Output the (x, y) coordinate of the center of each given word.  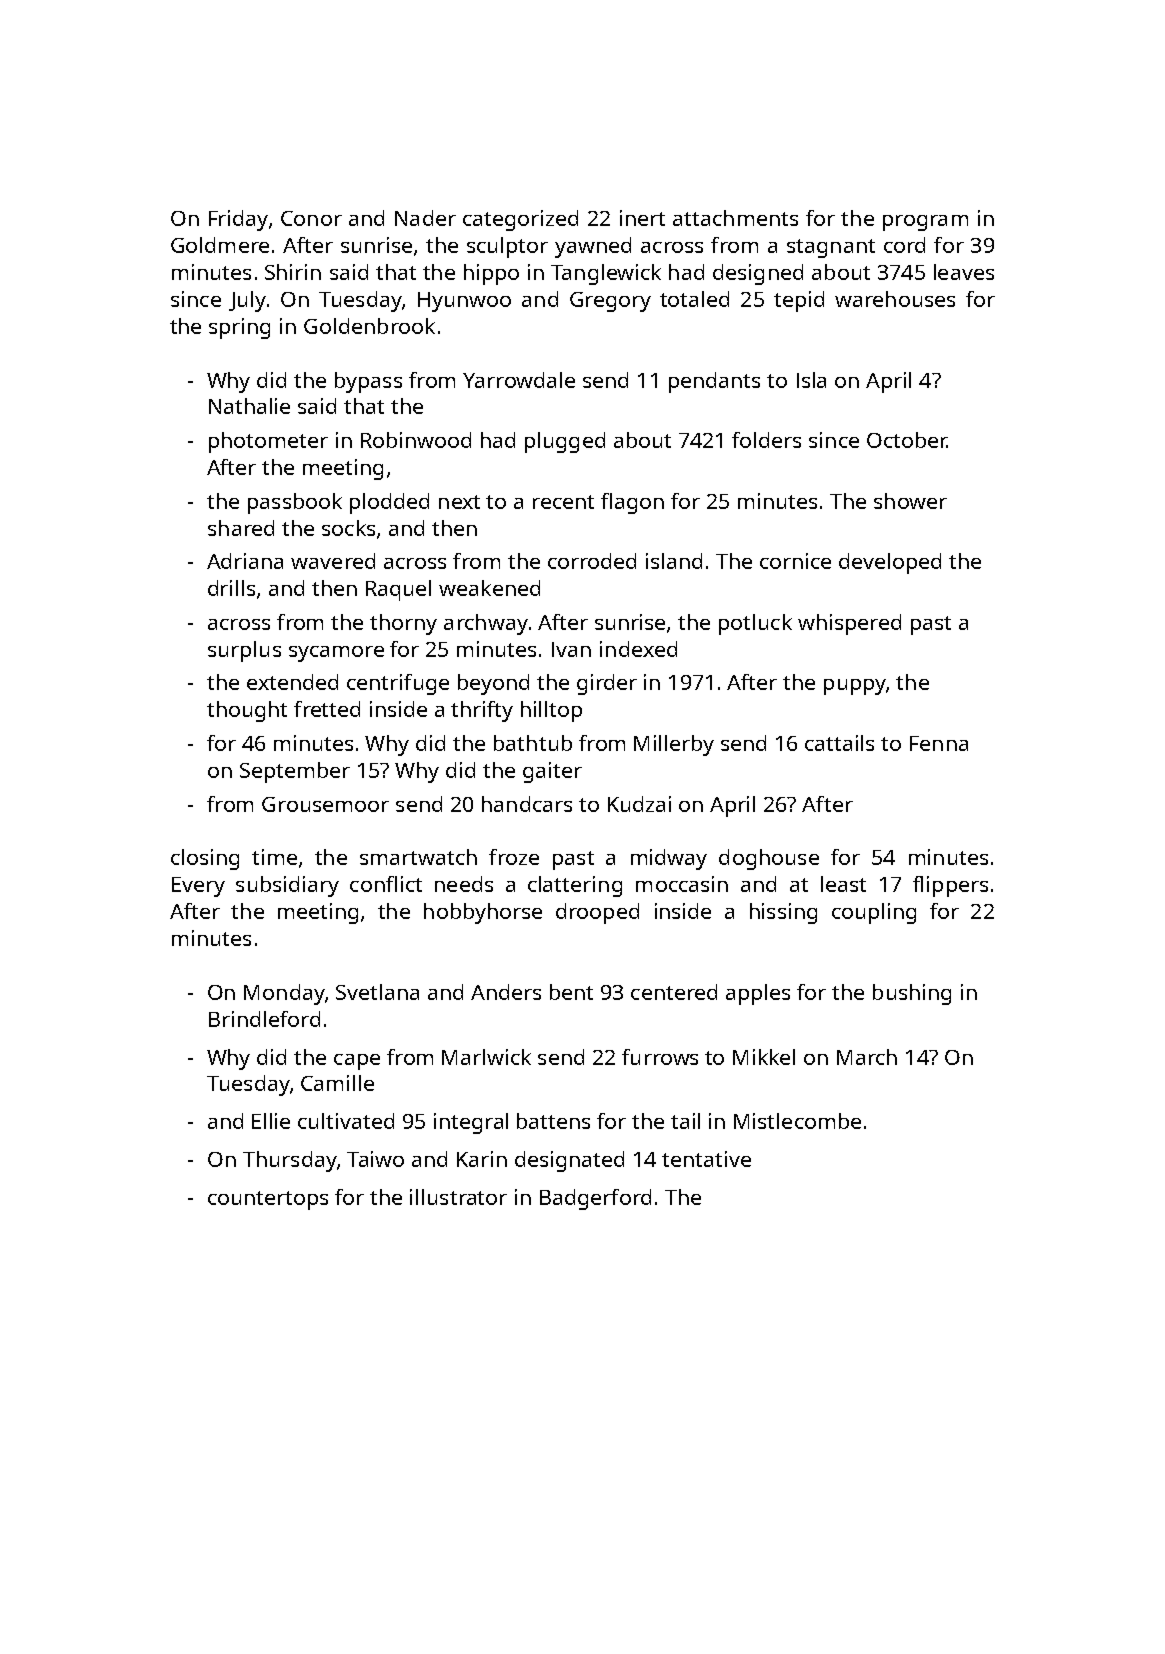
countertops (268, 1200)
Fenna (939, 743)
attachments (735, 218)
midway (669, 859)
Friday (238, 220)
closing (205, 859)
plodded (389, 503)
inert (642, 218)
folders (766, 440)
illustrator (458, 1197)
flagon (632, 503)
